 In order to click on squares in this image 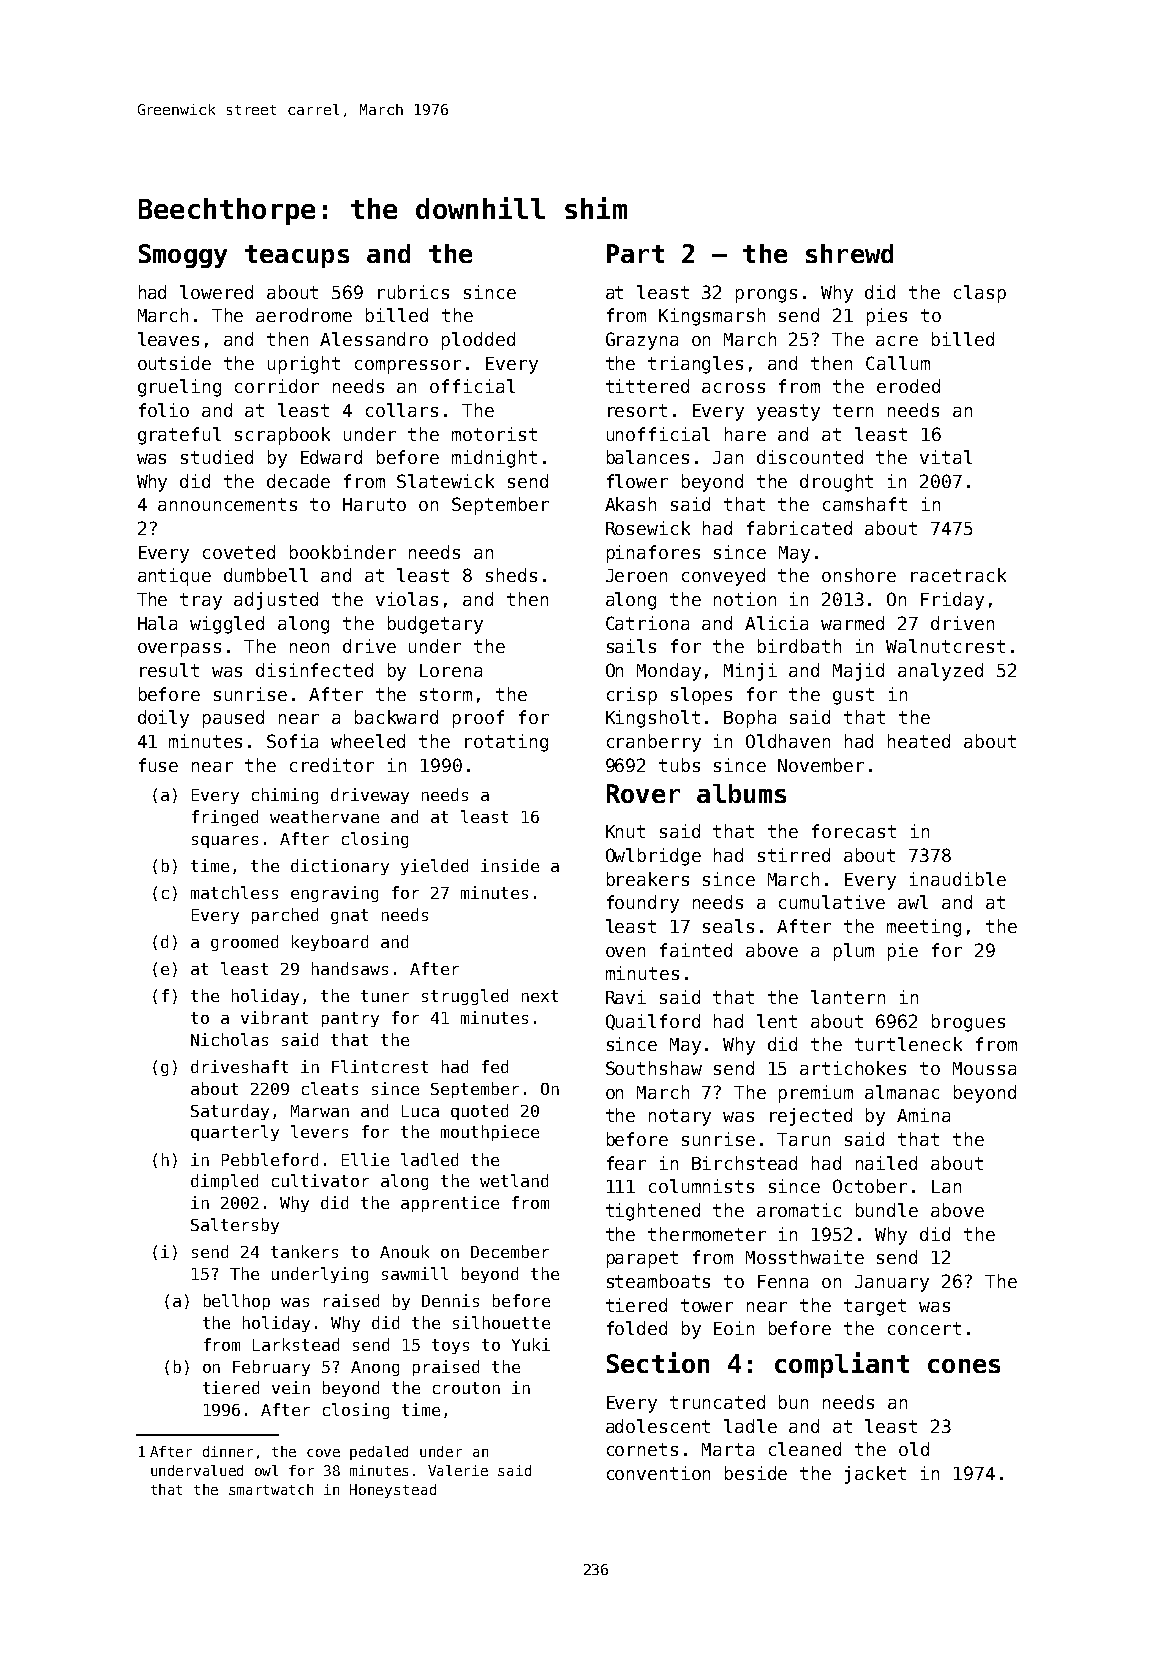, I will do `click(225, 842)`.
